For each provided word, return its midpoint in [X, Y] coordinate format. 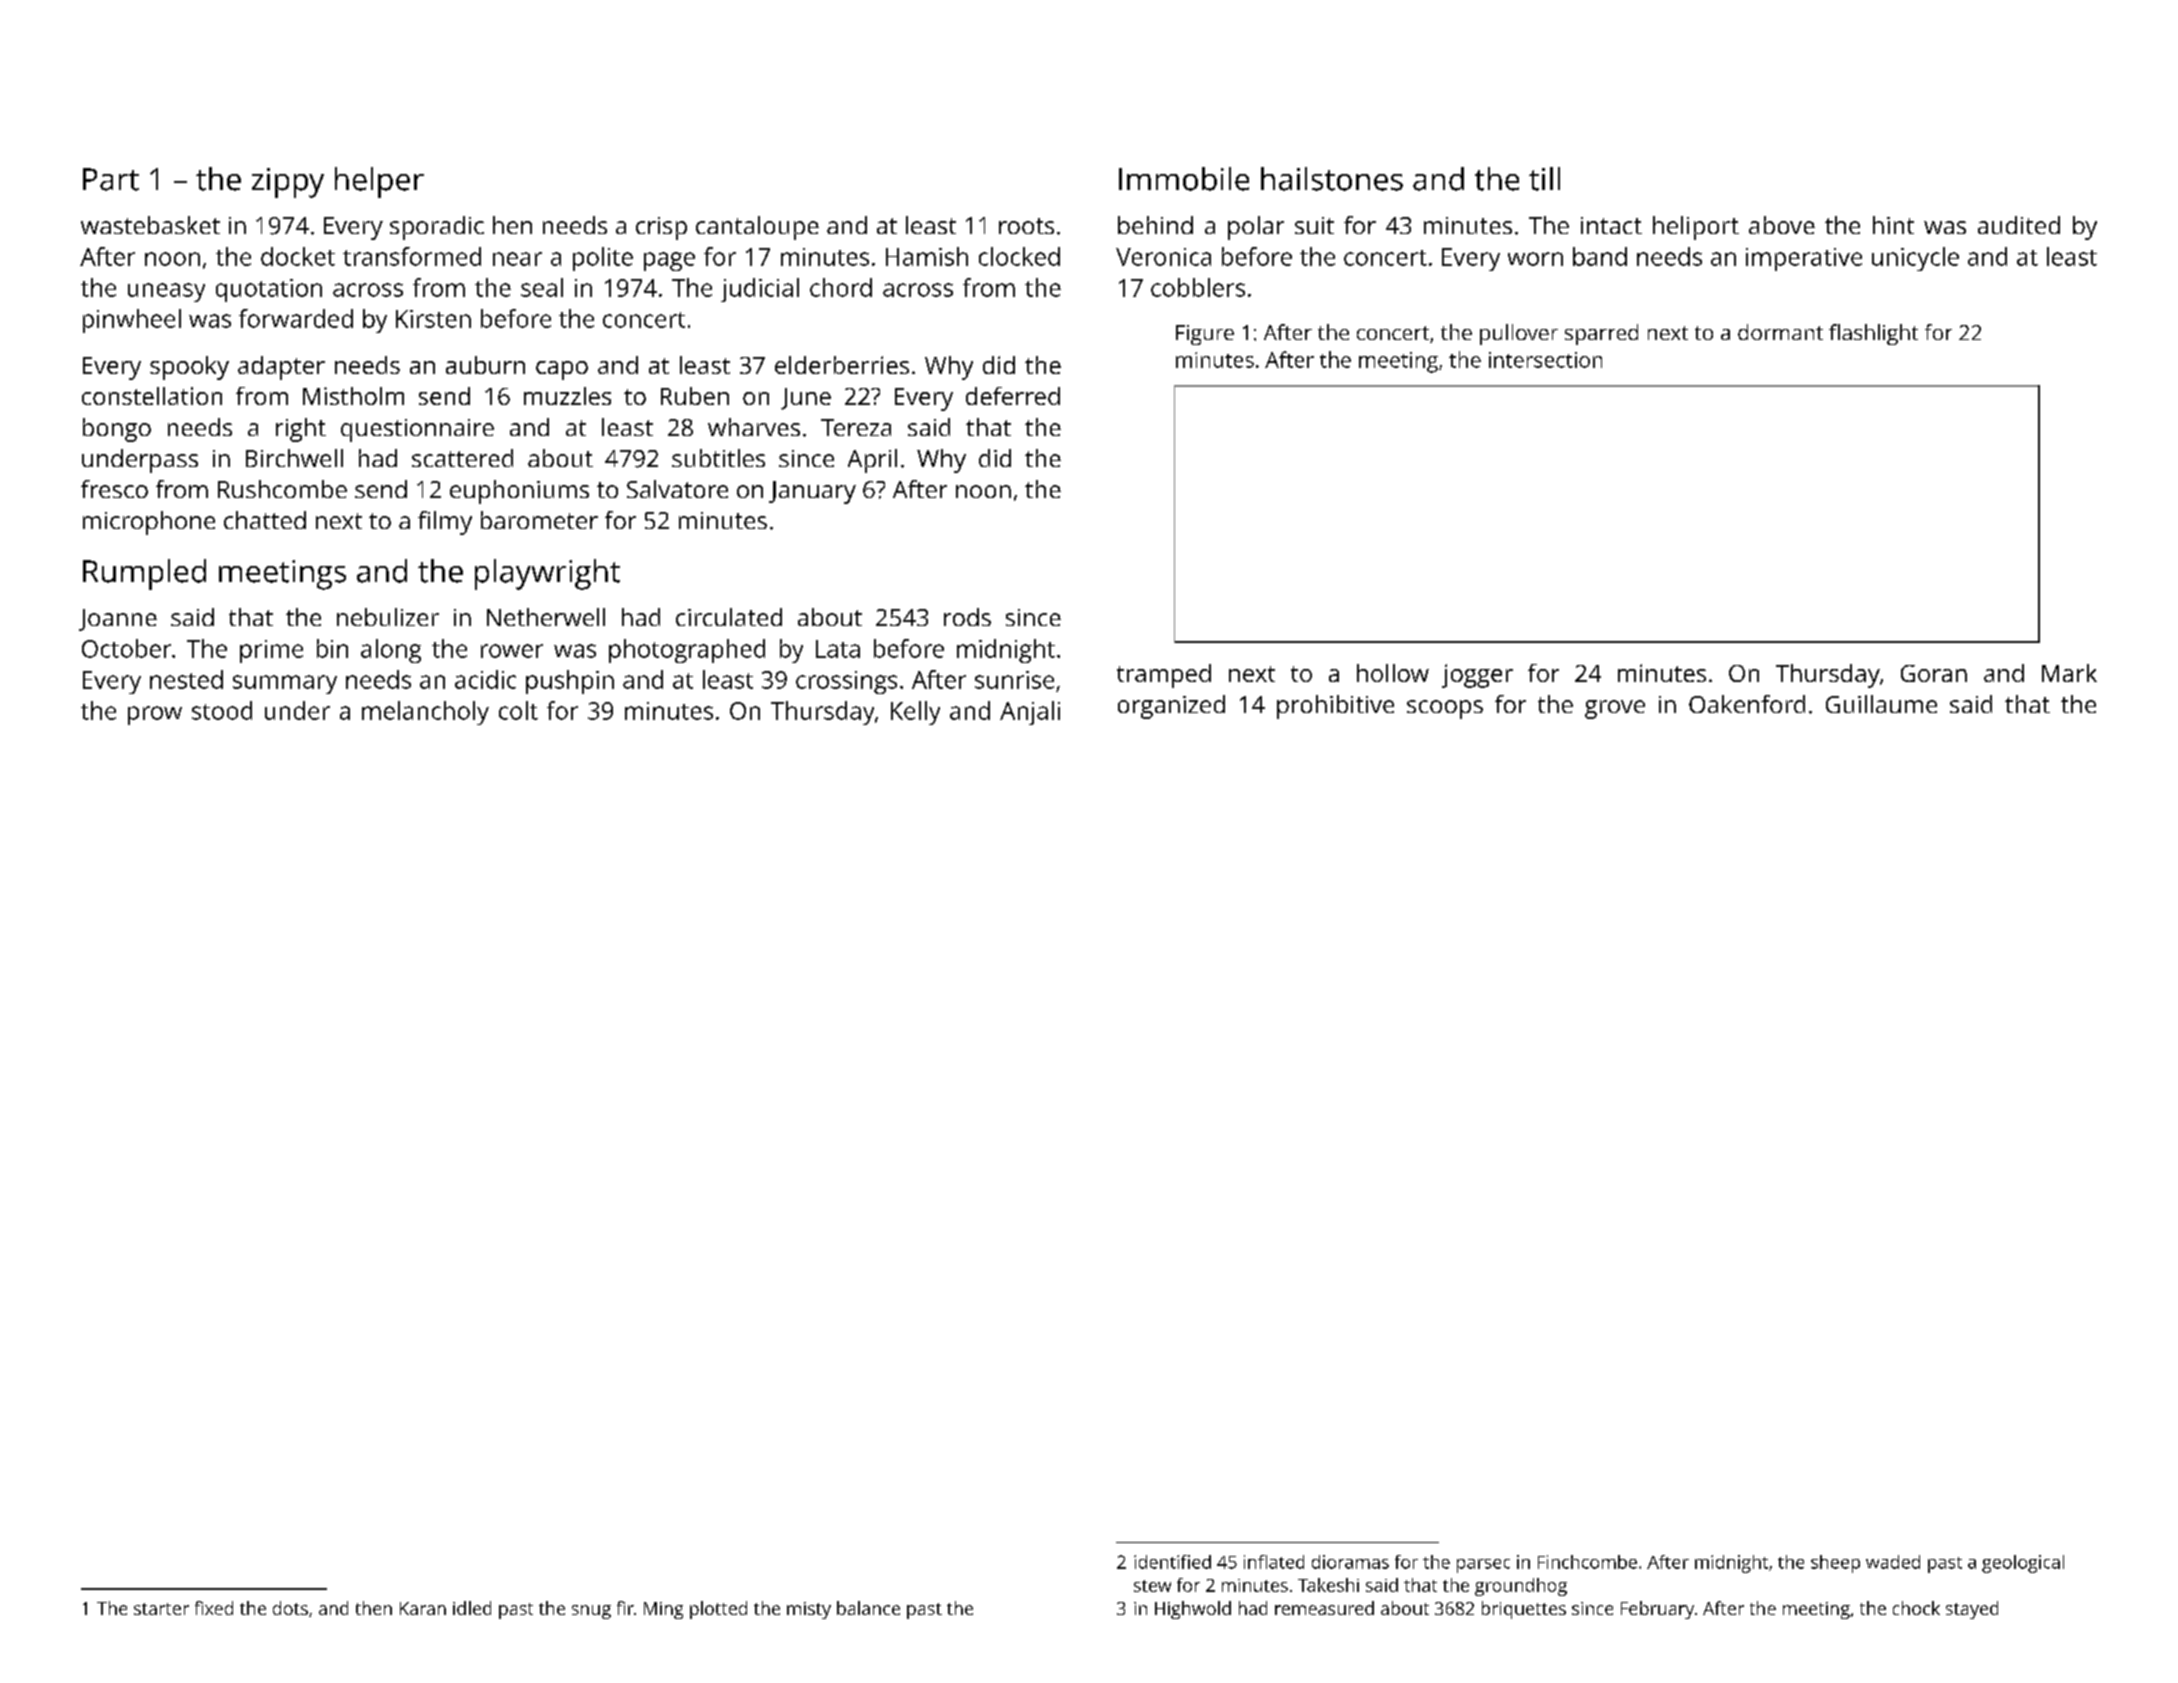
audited [2019, 225]
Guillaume [1881, 704]
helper [379, 182]
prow [155, 715]
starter [161, 1609]
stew [1152, 1586]
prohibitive [1335, 707]
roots [1026, 226]
